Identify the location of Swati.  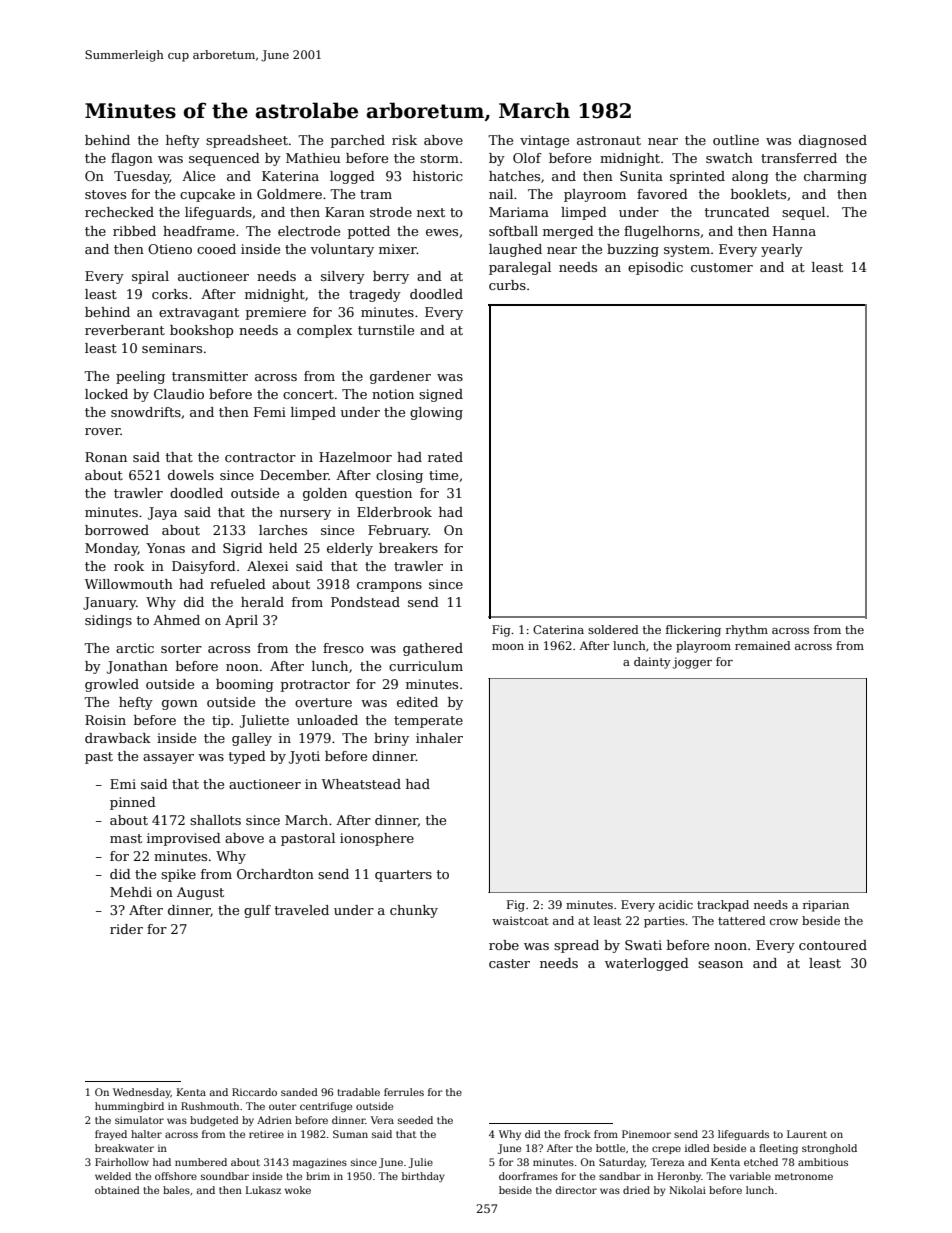
(643, 945).
